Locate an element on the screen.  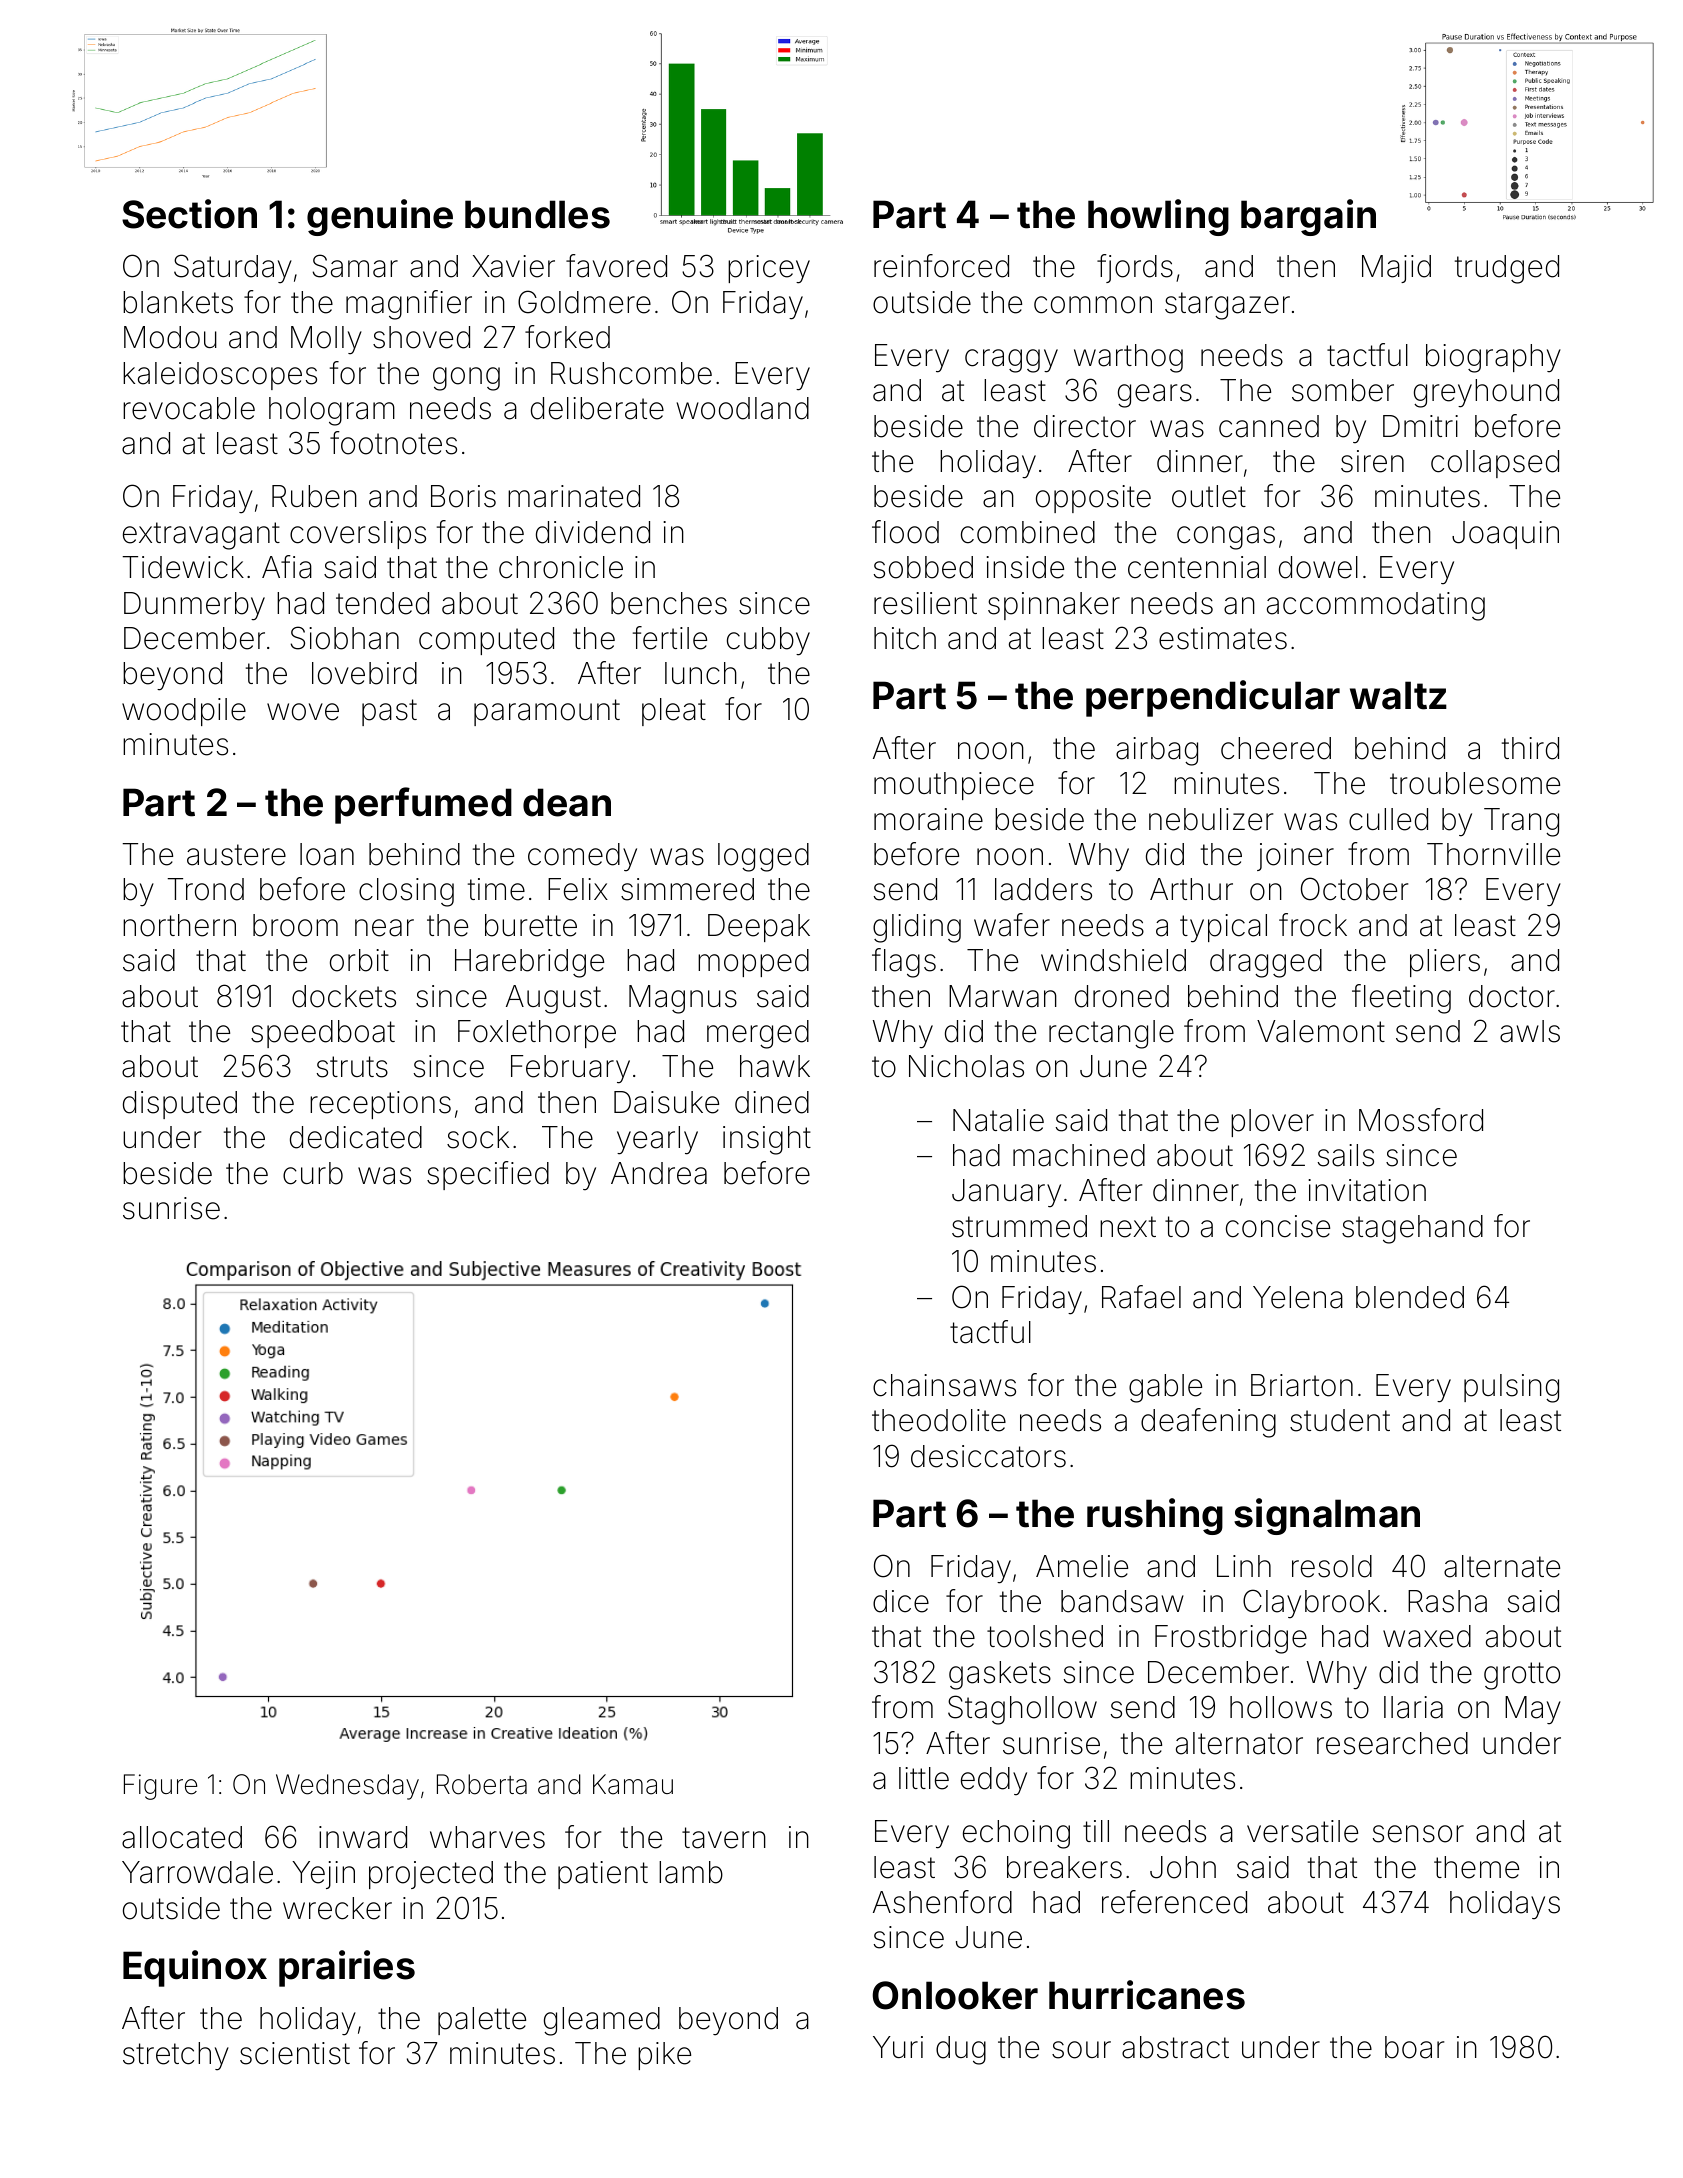
dowel is located at coordinates (1318, 567).
